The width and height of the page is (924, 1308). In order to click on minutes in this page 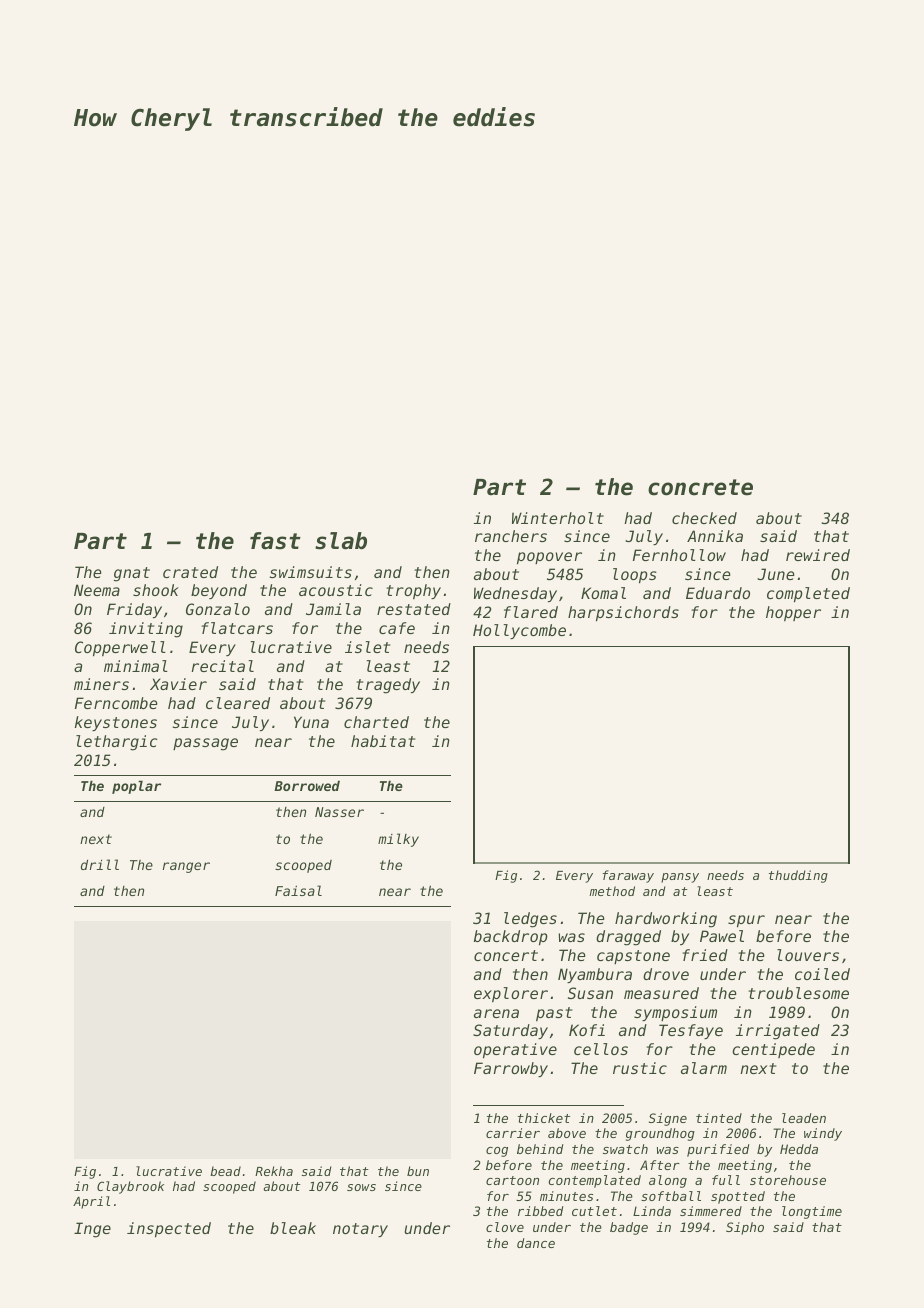, I will do `click(566, 1196)`.
